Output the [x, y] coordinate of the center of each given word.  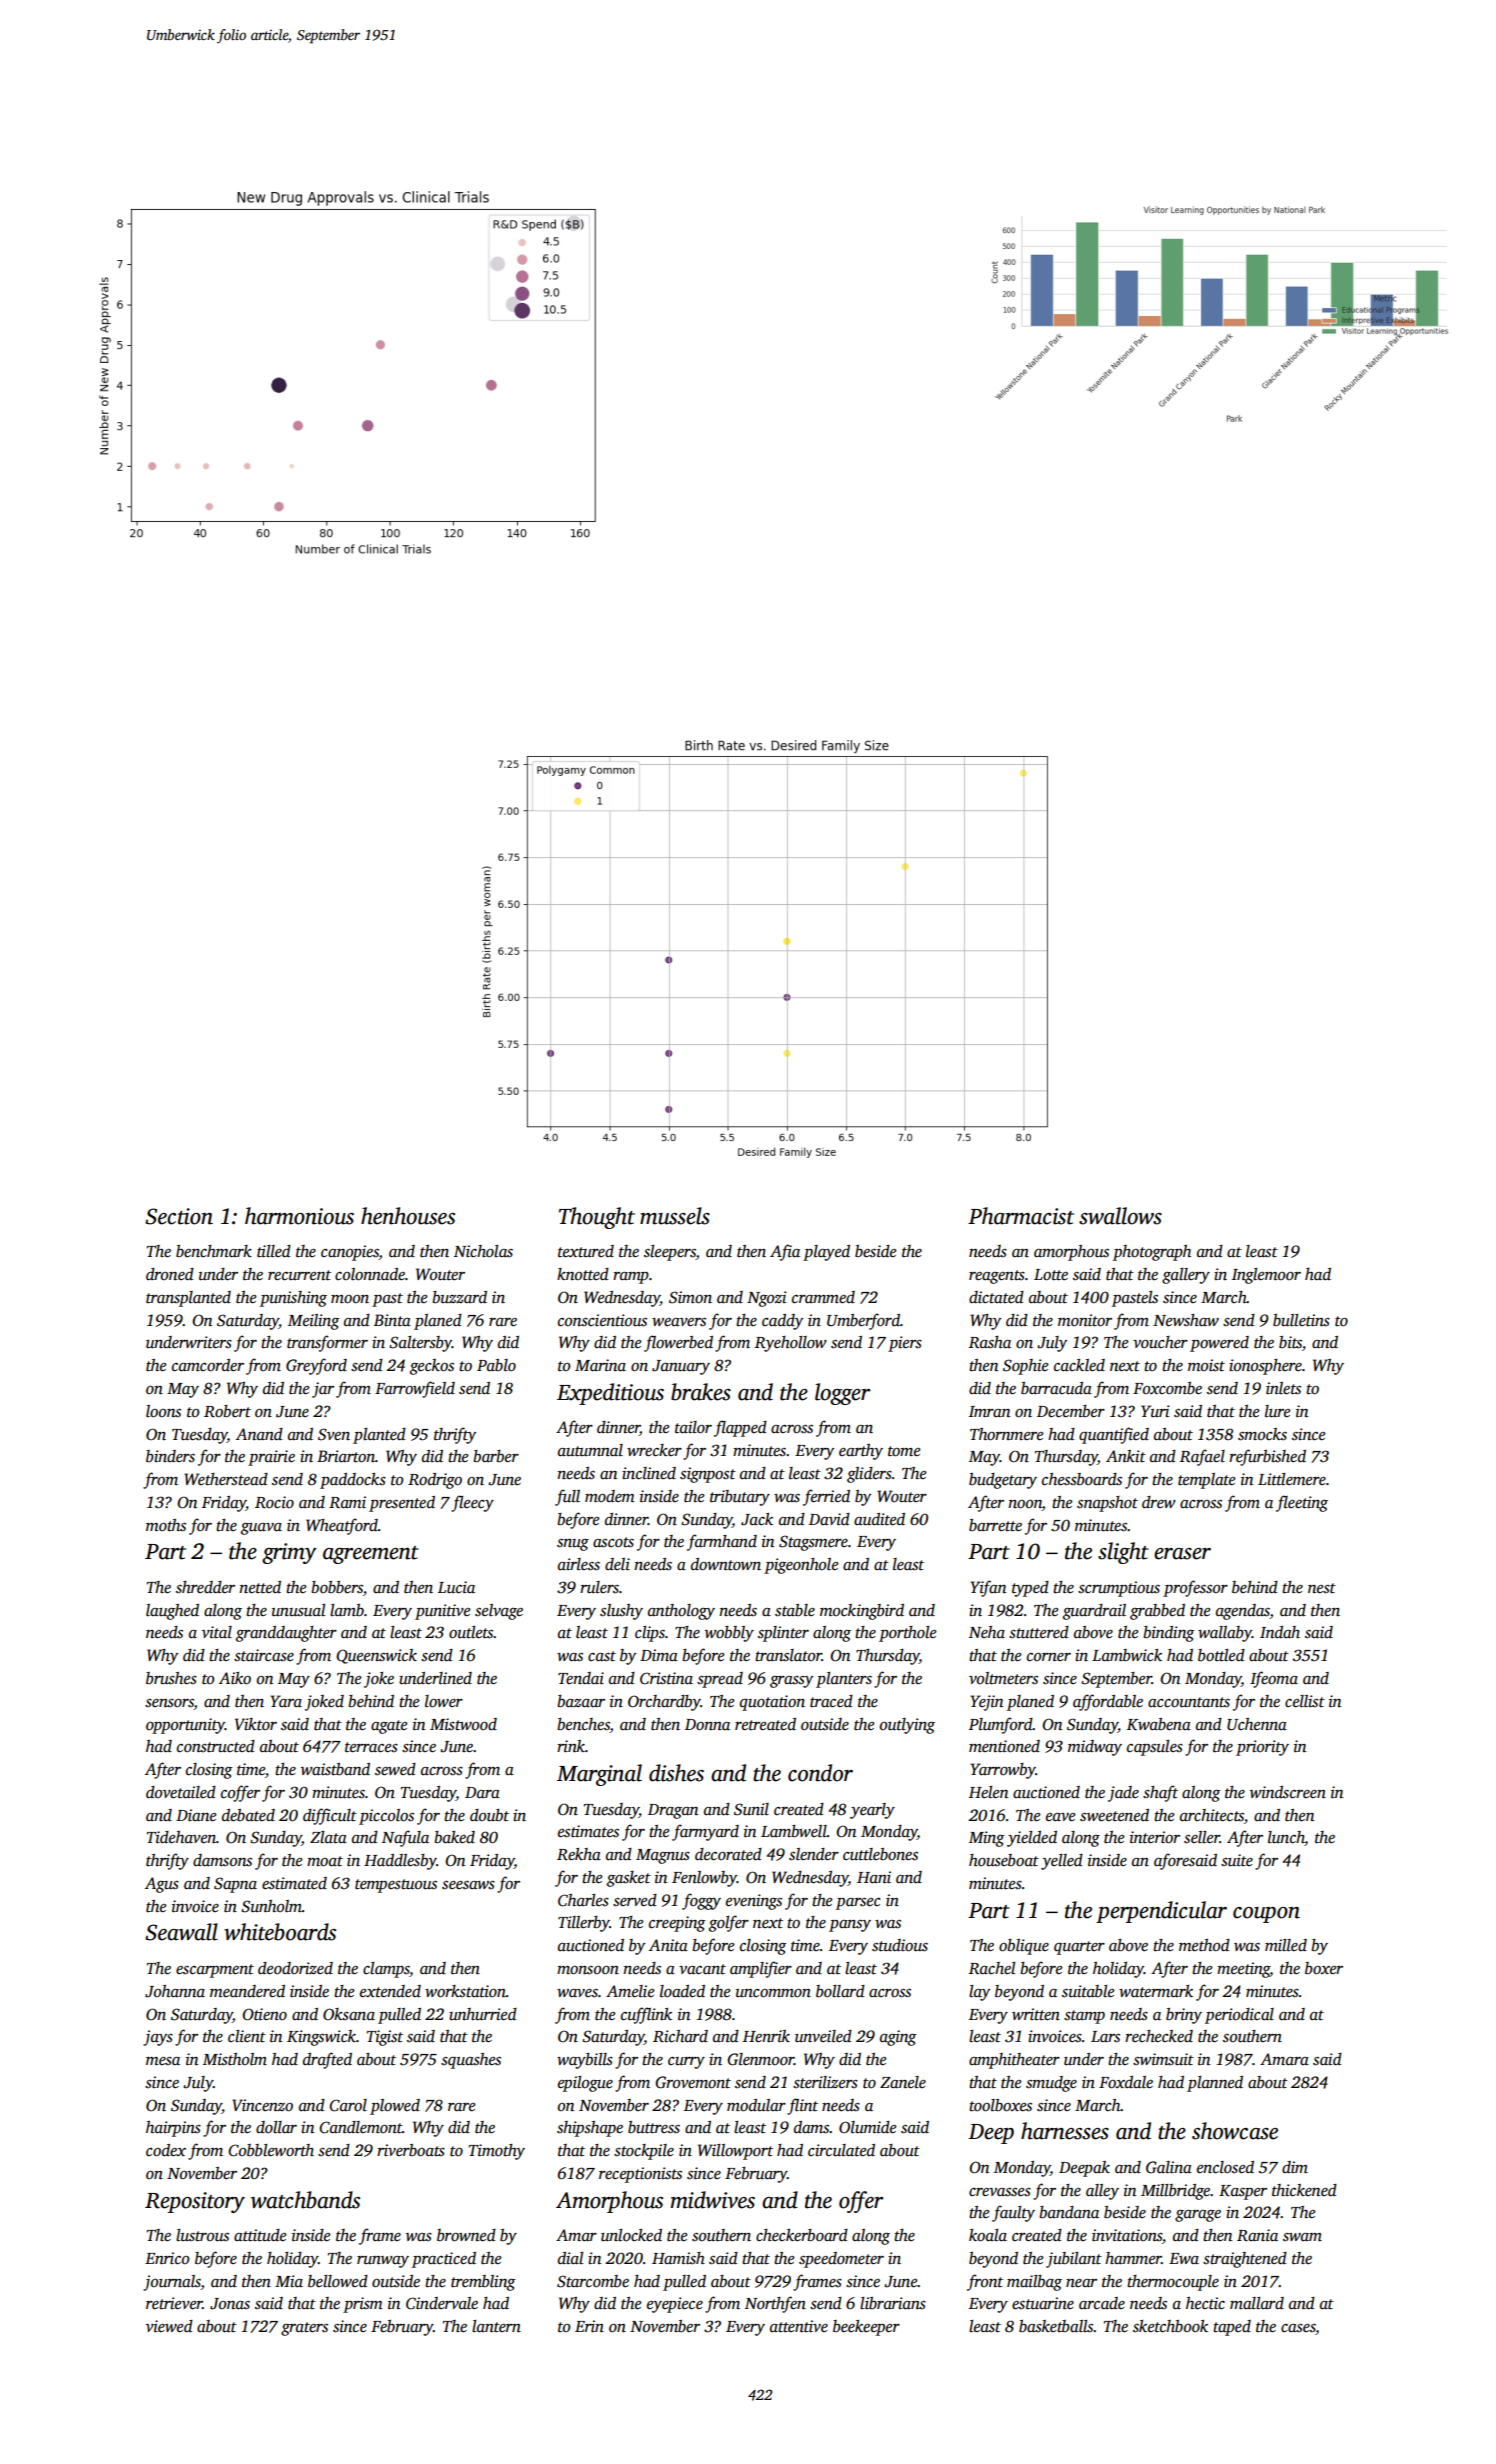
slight [1123, 1553]
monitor [1085, 1320]
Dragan [673, 1811]
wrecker [654, 1450]
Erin [589, 2326]
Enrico [167, 2258]
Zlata [328, 1837]
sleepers [670, 1253]
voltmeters [1003, 1678]
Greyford [316, 1366]
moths [166, 1525]
